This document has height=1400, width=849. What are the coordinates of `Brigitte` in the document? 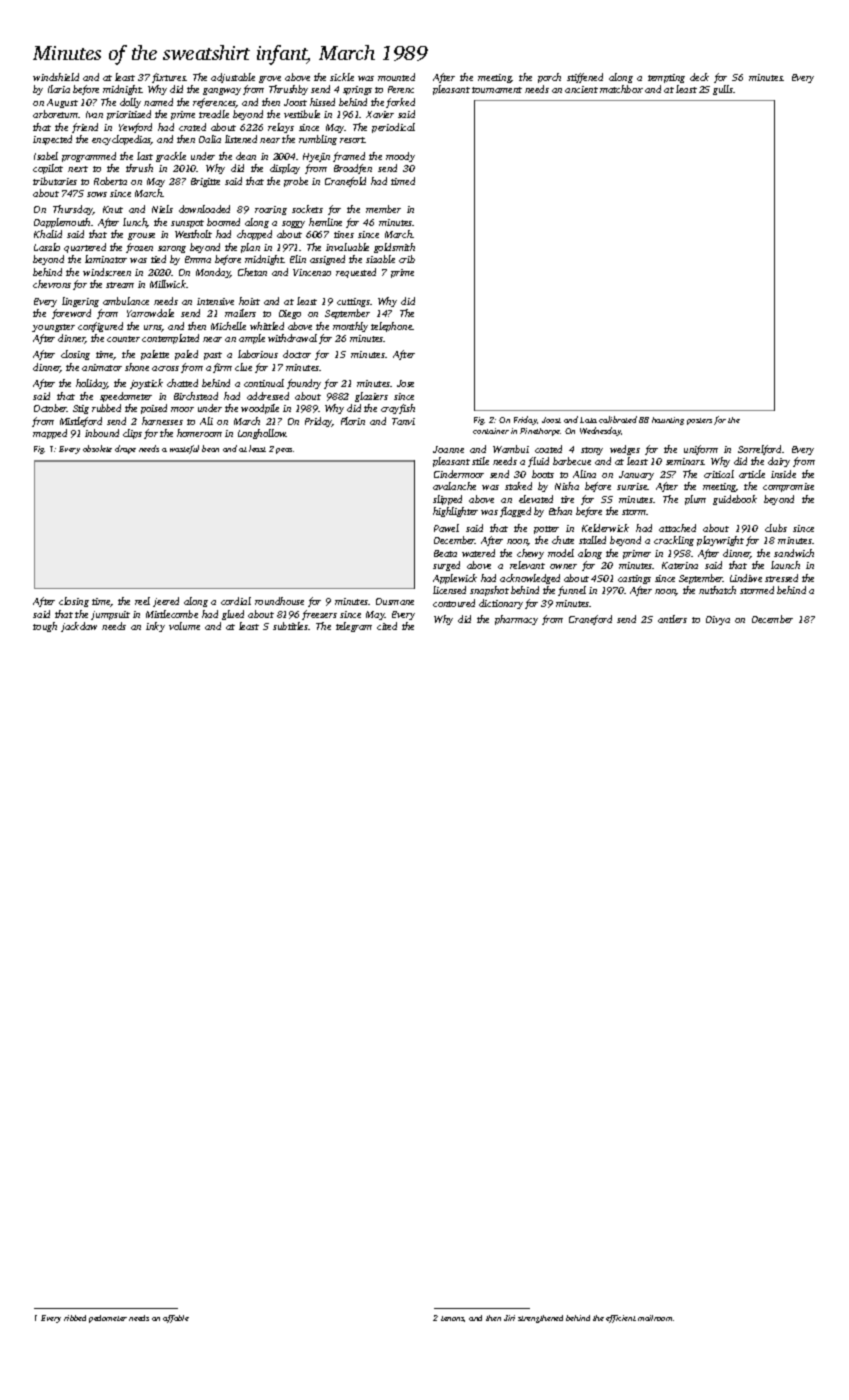 It's located at (205, 182).
